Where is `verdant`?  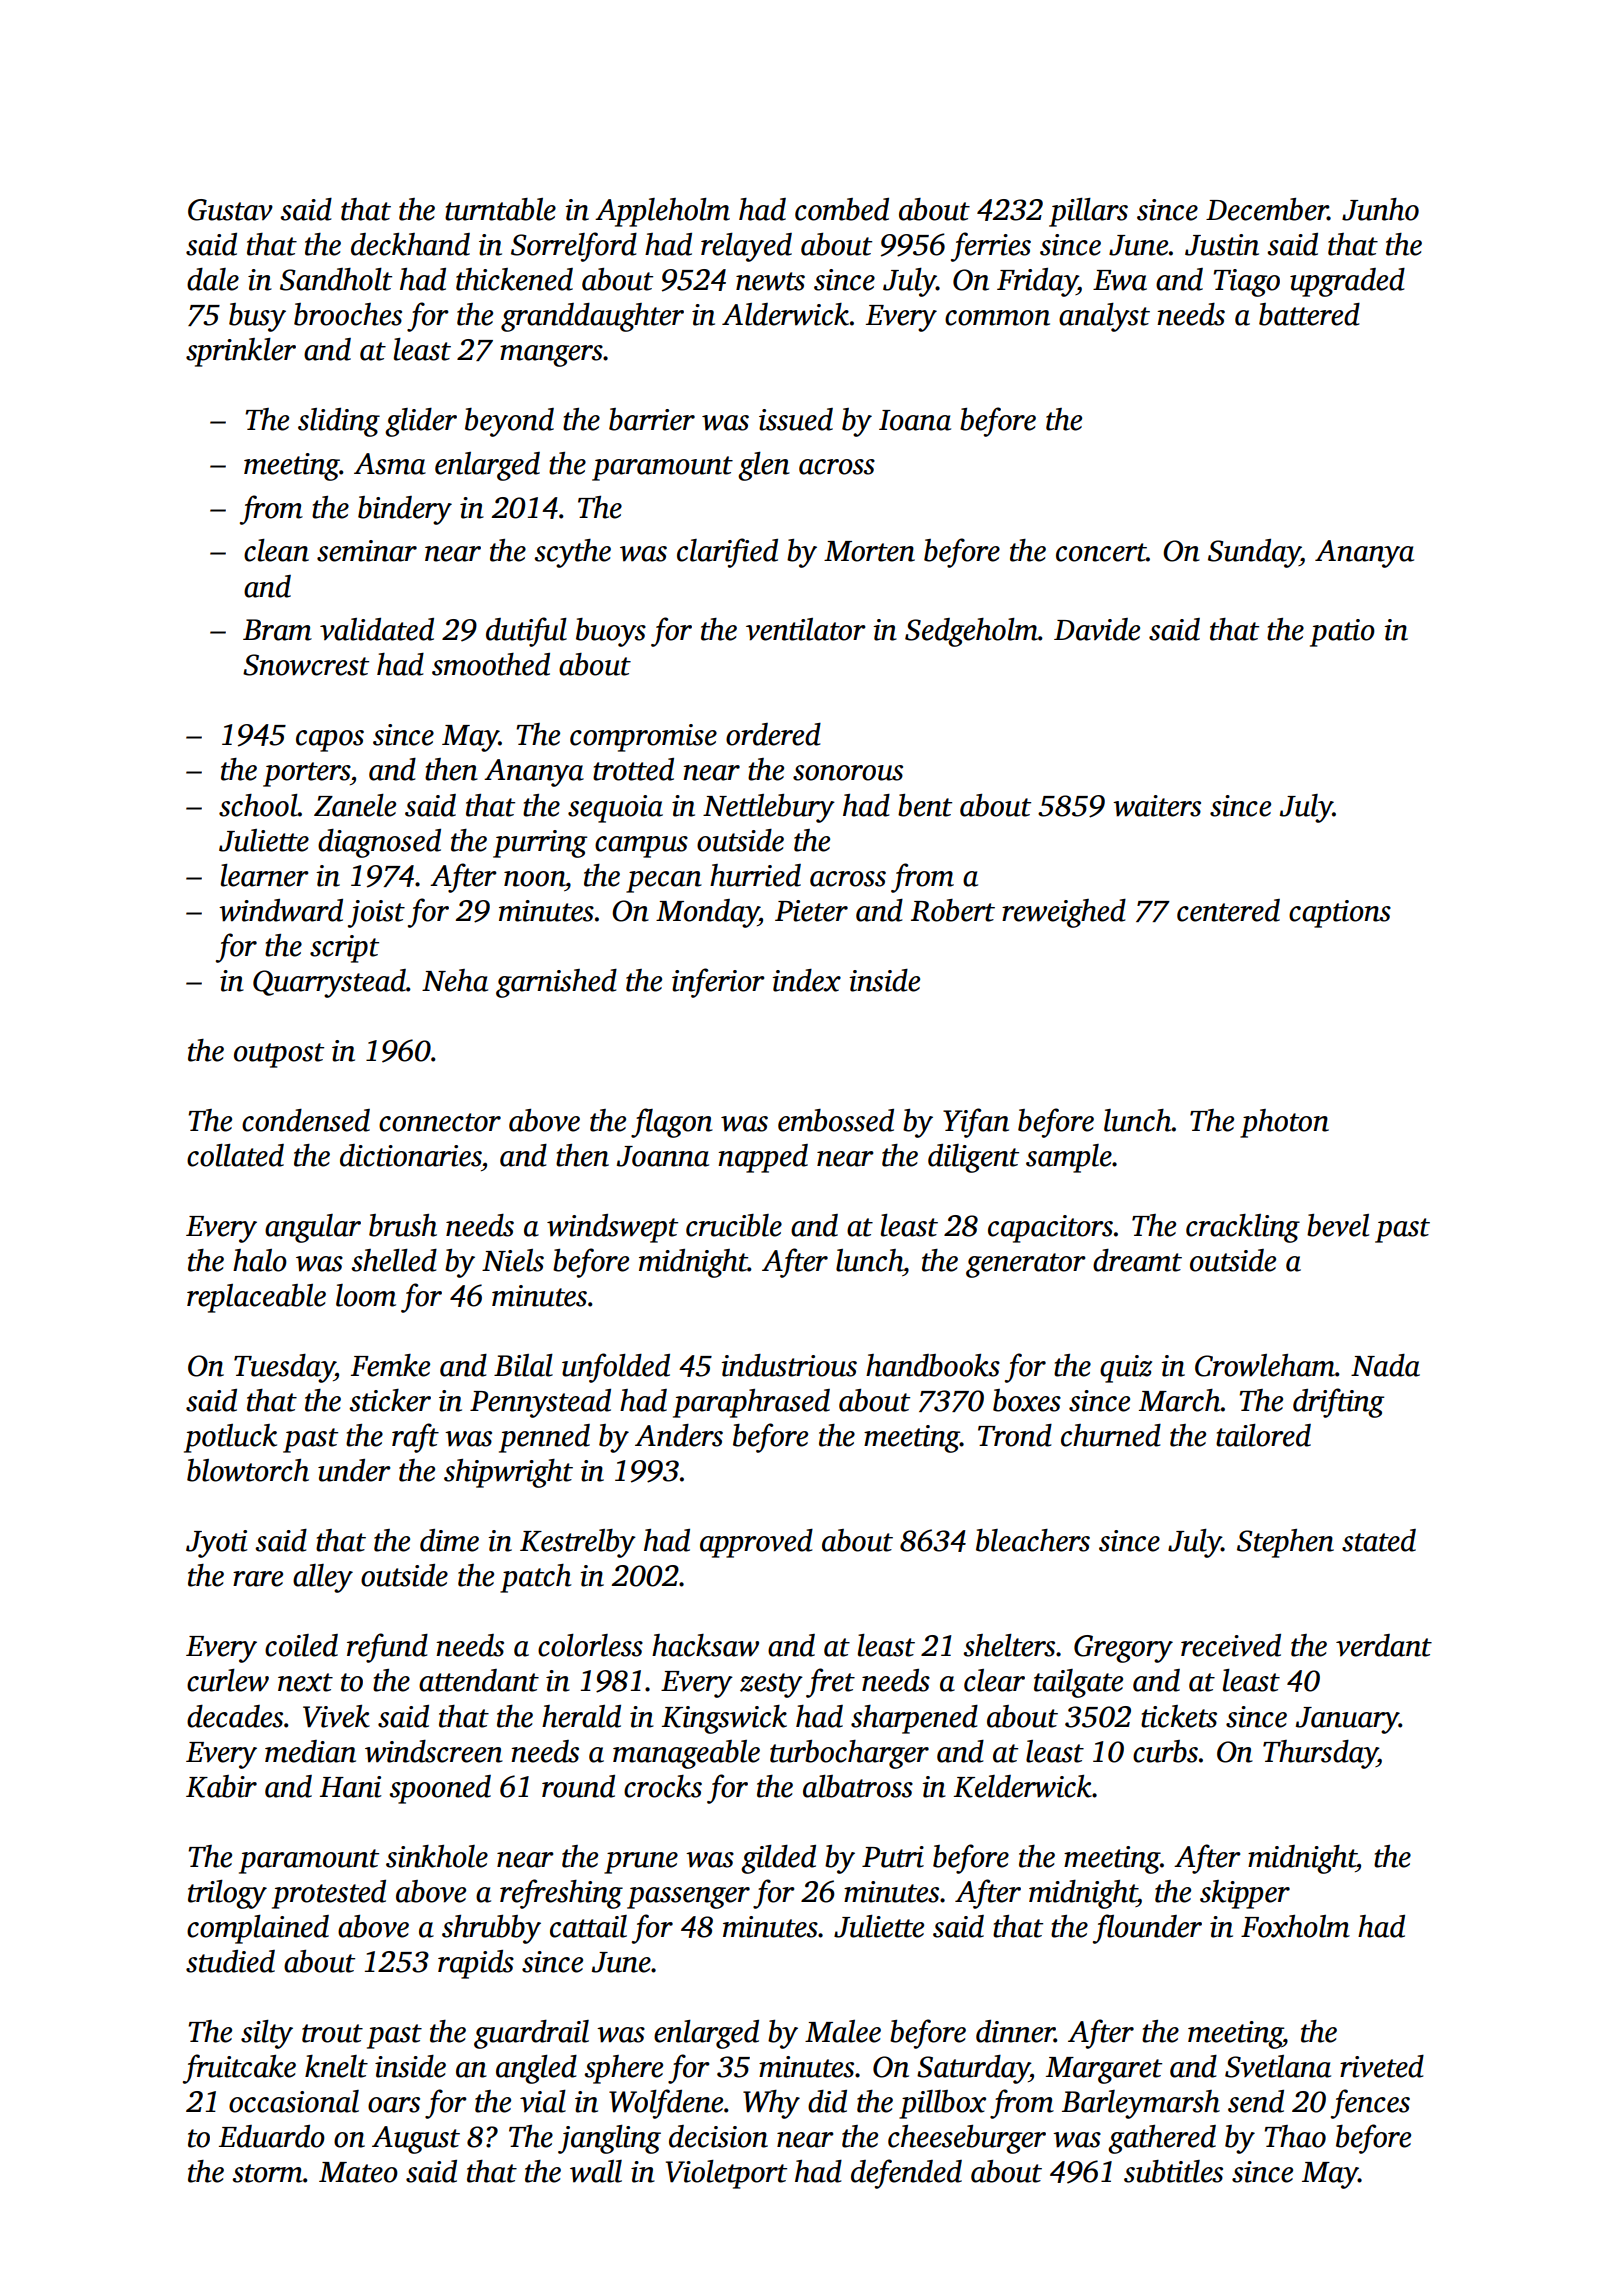
verdant is located at coordinates (1384, 1645).
